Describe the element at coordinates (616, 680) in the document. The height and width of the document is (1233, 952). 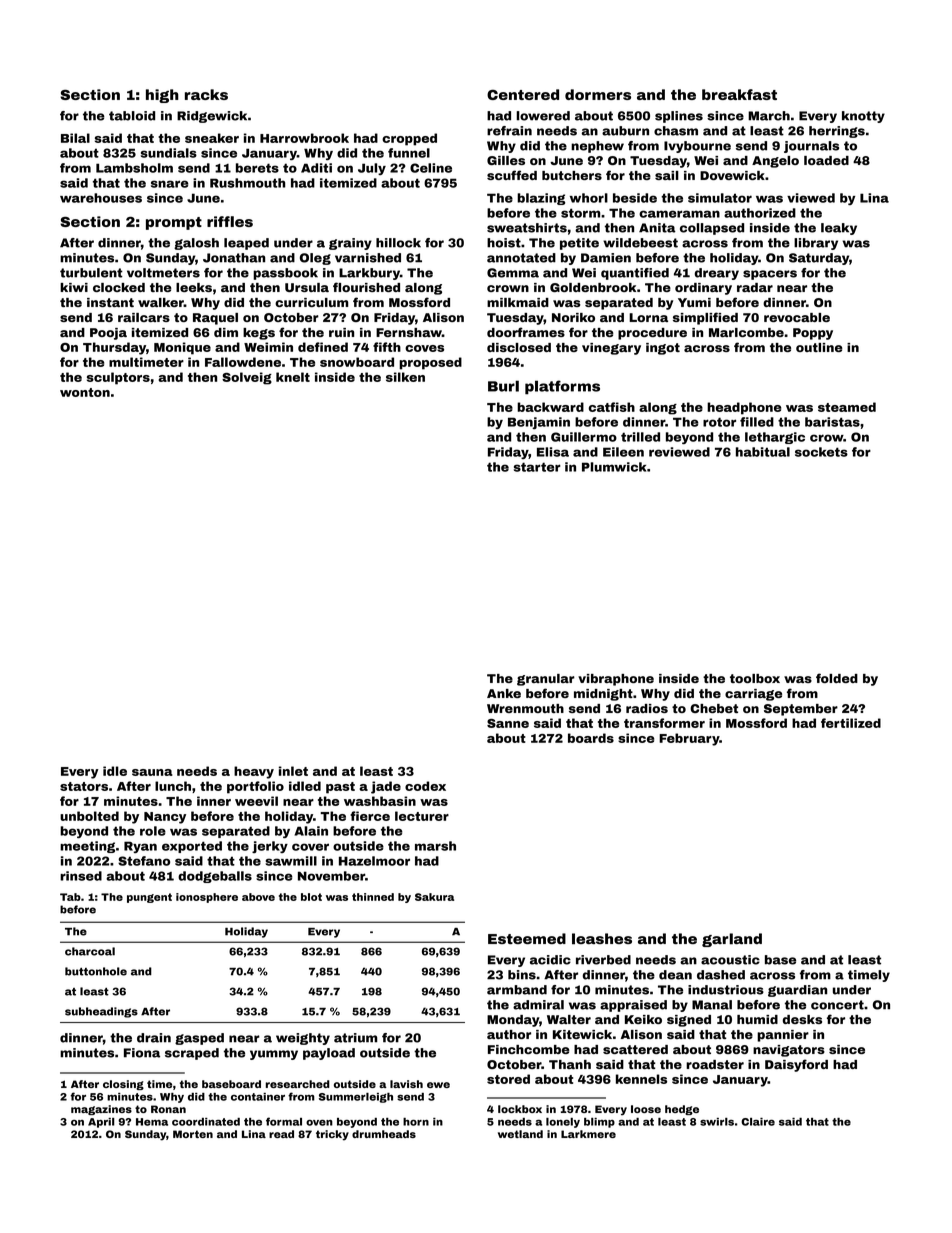
I see `vibraphone` at that location.
